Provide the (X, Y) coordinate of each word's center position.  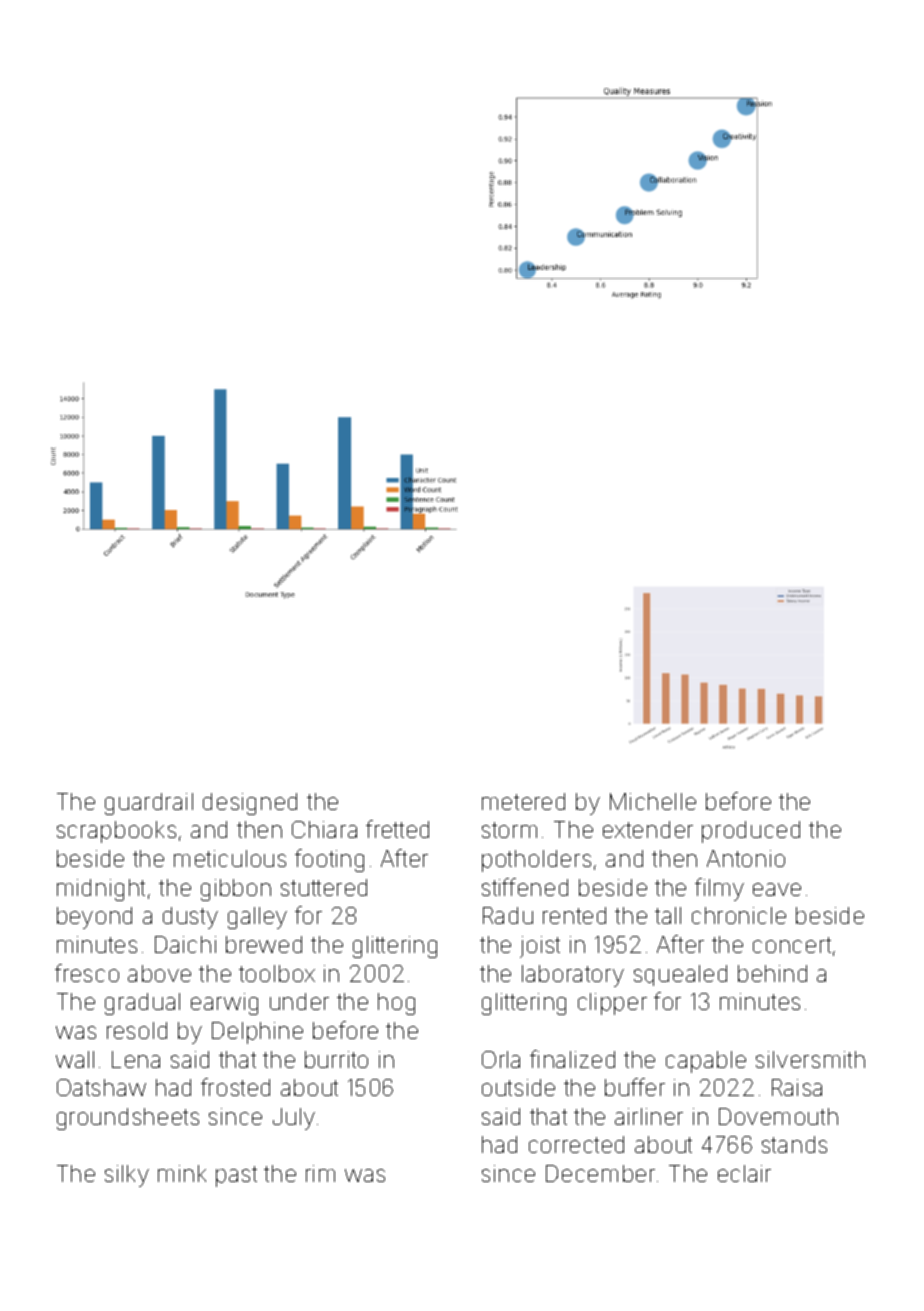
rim (320, 1173)
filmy (719, 889)
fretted (397, 829)
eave (777, 889)
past (236, 1176)
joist (540, 947)
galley (257, 918)
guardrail (149, 804)
